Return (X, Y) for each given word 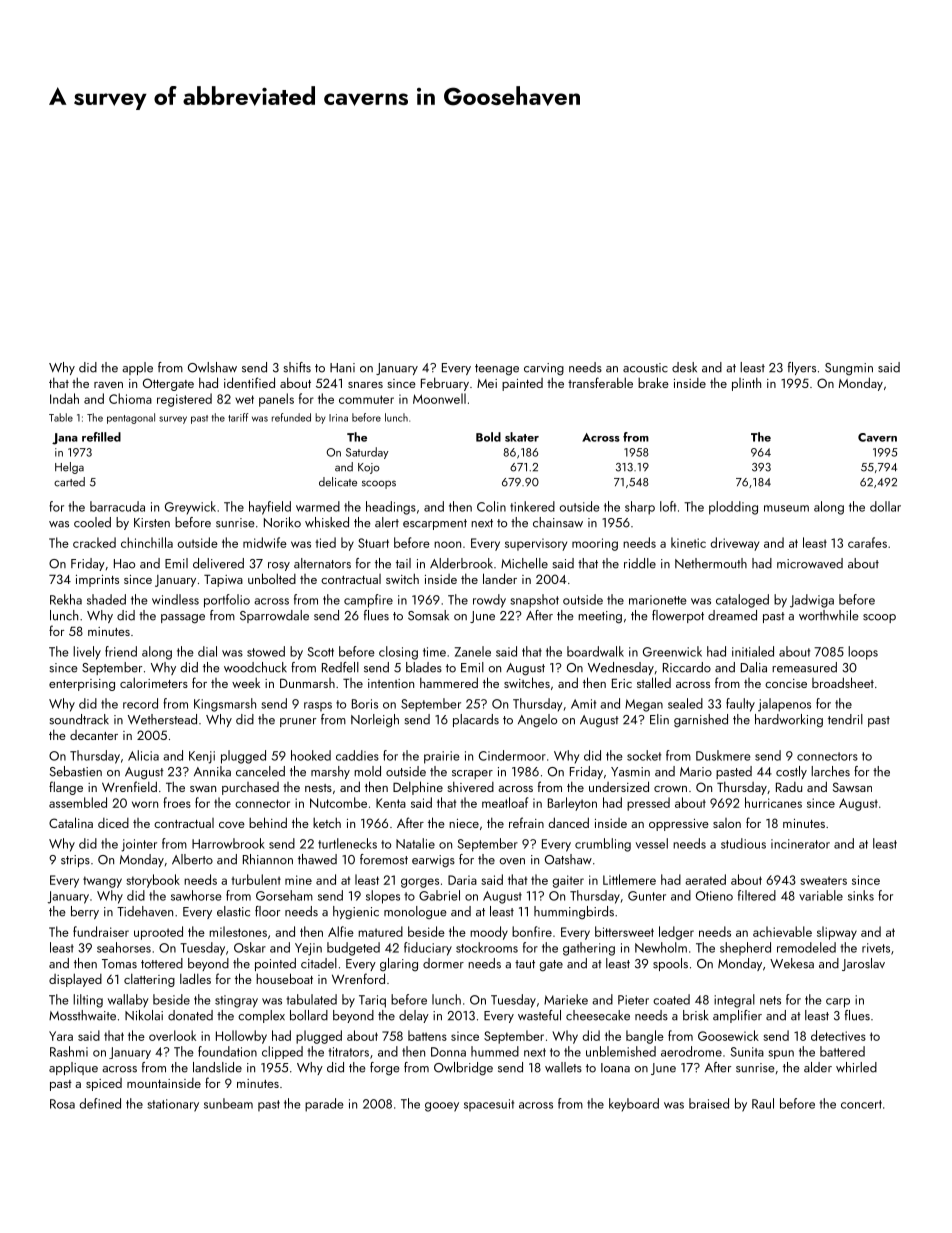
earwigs (433, 861)
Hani (342, 368)
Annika (212, 771)
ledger (676, 933)
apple (137, 368)
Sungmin (849, 369)
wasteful (539, 1015)
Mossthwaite (82, 1015)
